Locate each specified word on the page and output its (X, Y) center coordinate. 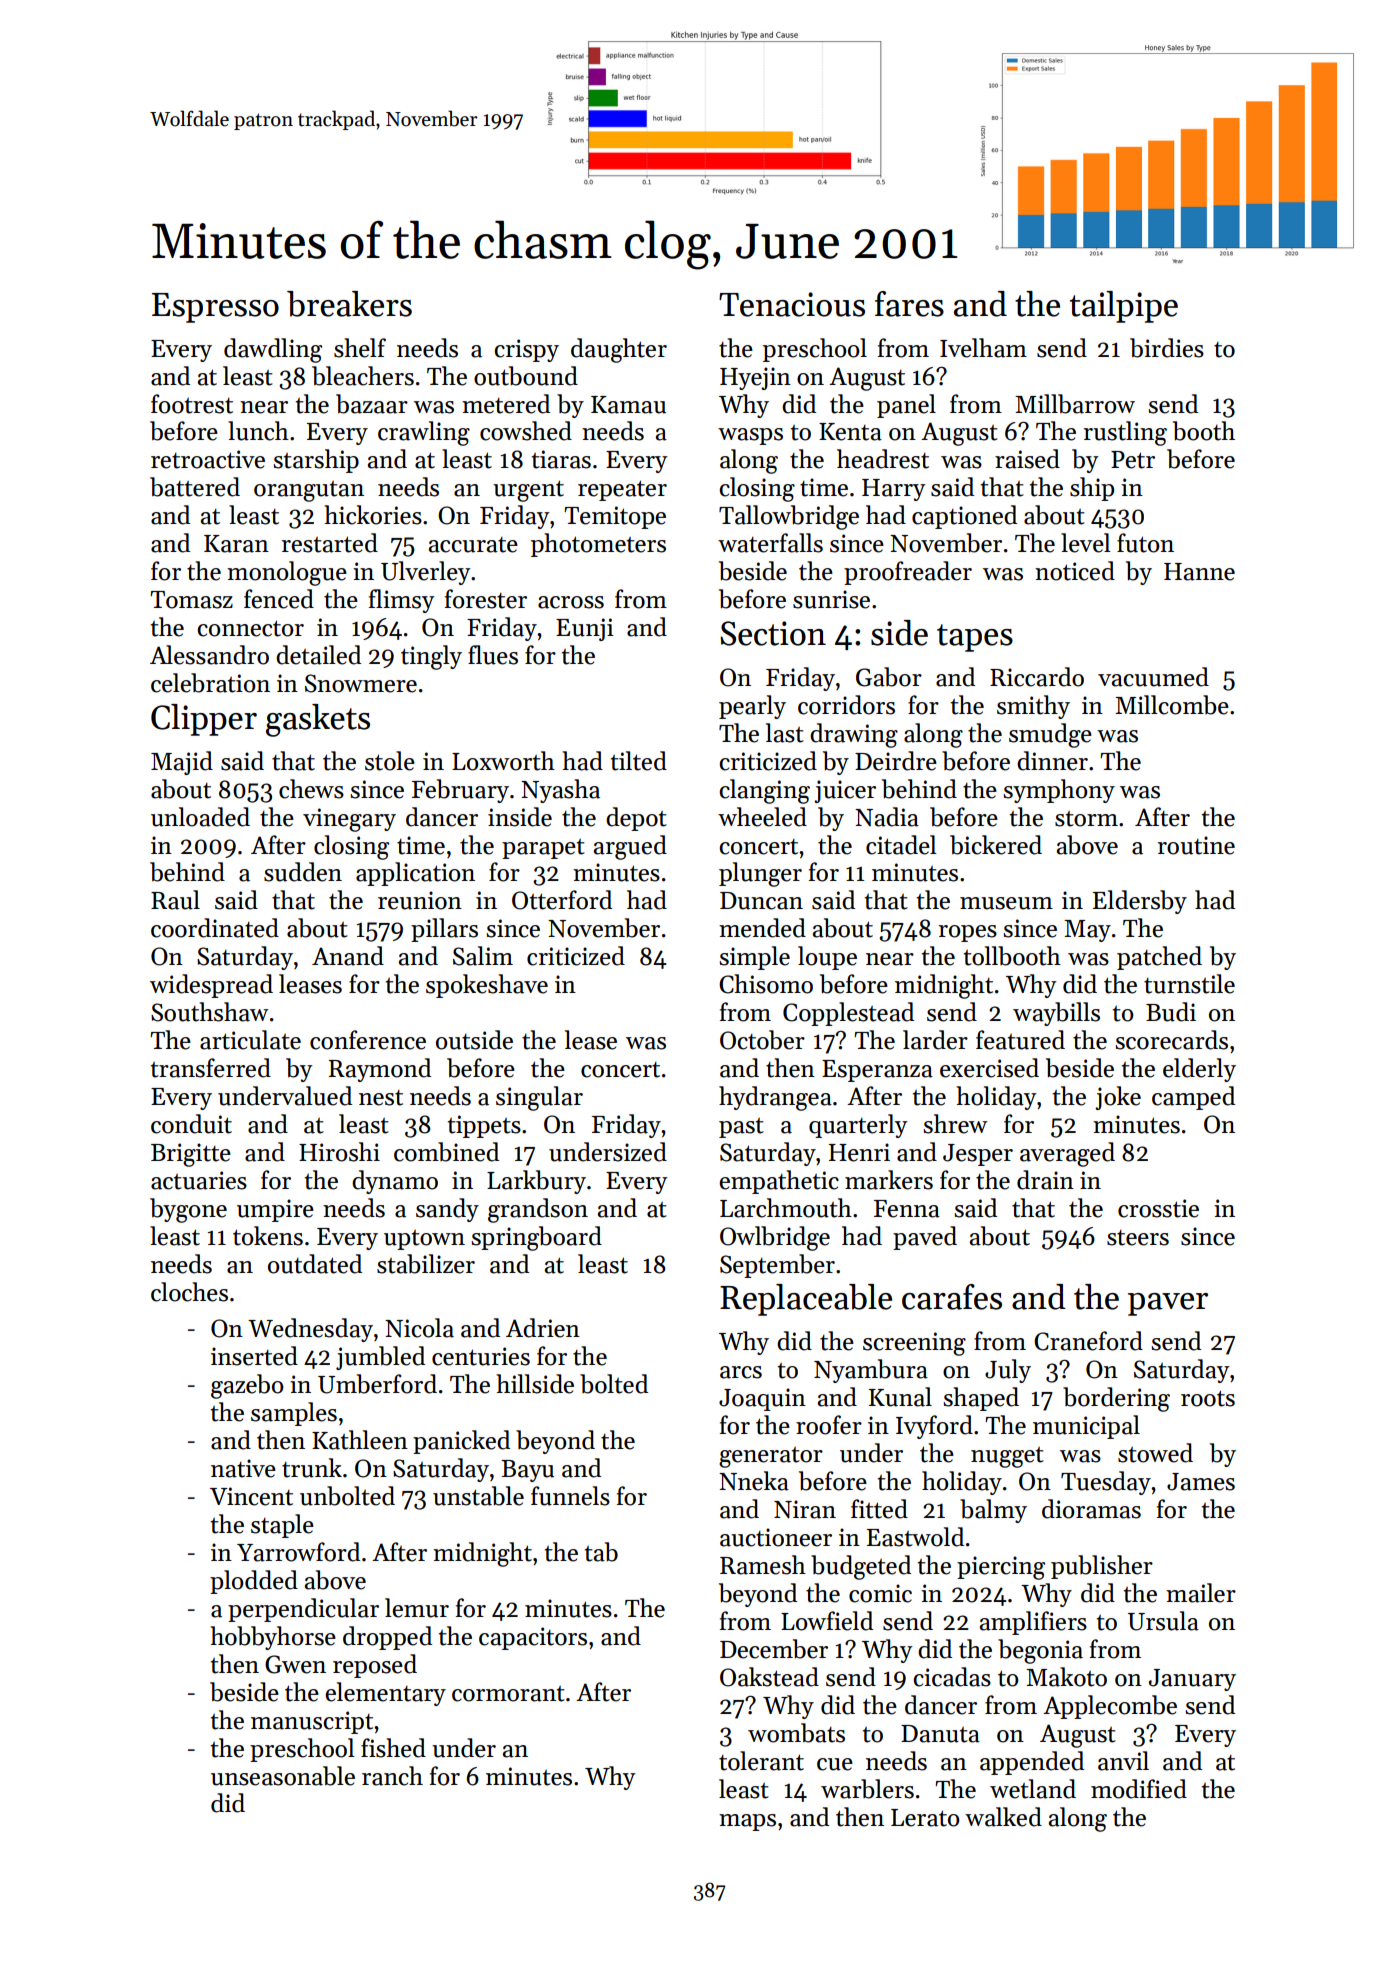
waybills (1056, 1014)
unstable (478, 1496)
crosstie (1158, 1208)
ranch (392, 1776)
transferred (211, 1068)
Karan (236, 544)
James (1201, 1482)
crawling (424, 433)
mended (762, 928)
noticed (1075, 571)
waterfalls (770, 543)
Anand (348, 956)
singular (539, 1098)
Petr (1133, 460)
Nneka (754, 1481)
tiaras (561, 459)
